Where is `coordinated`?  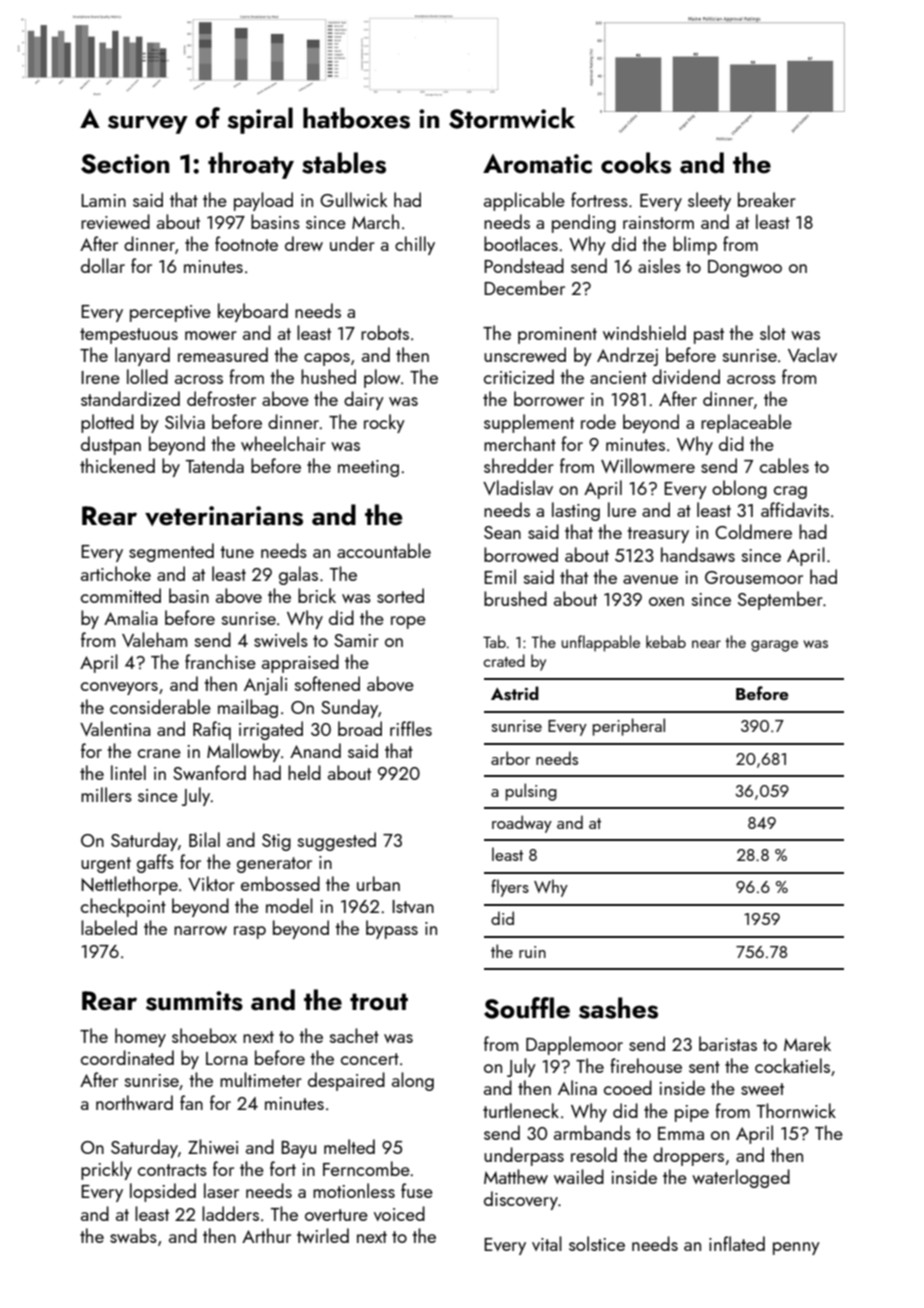
coordinated is located at coordinates (127, 1057).
